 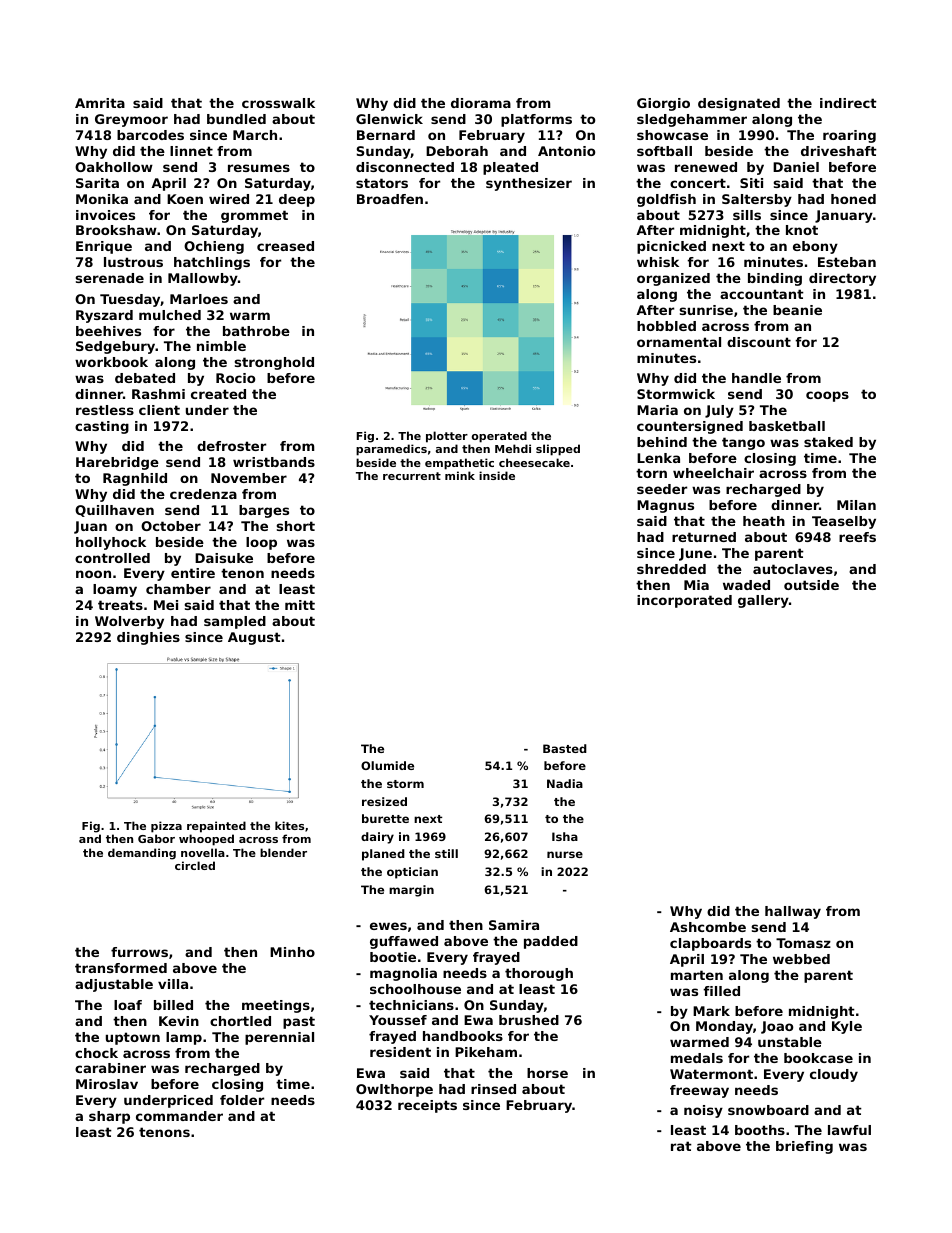 I want to click on Watermont, so click(x=711, y=1074).
